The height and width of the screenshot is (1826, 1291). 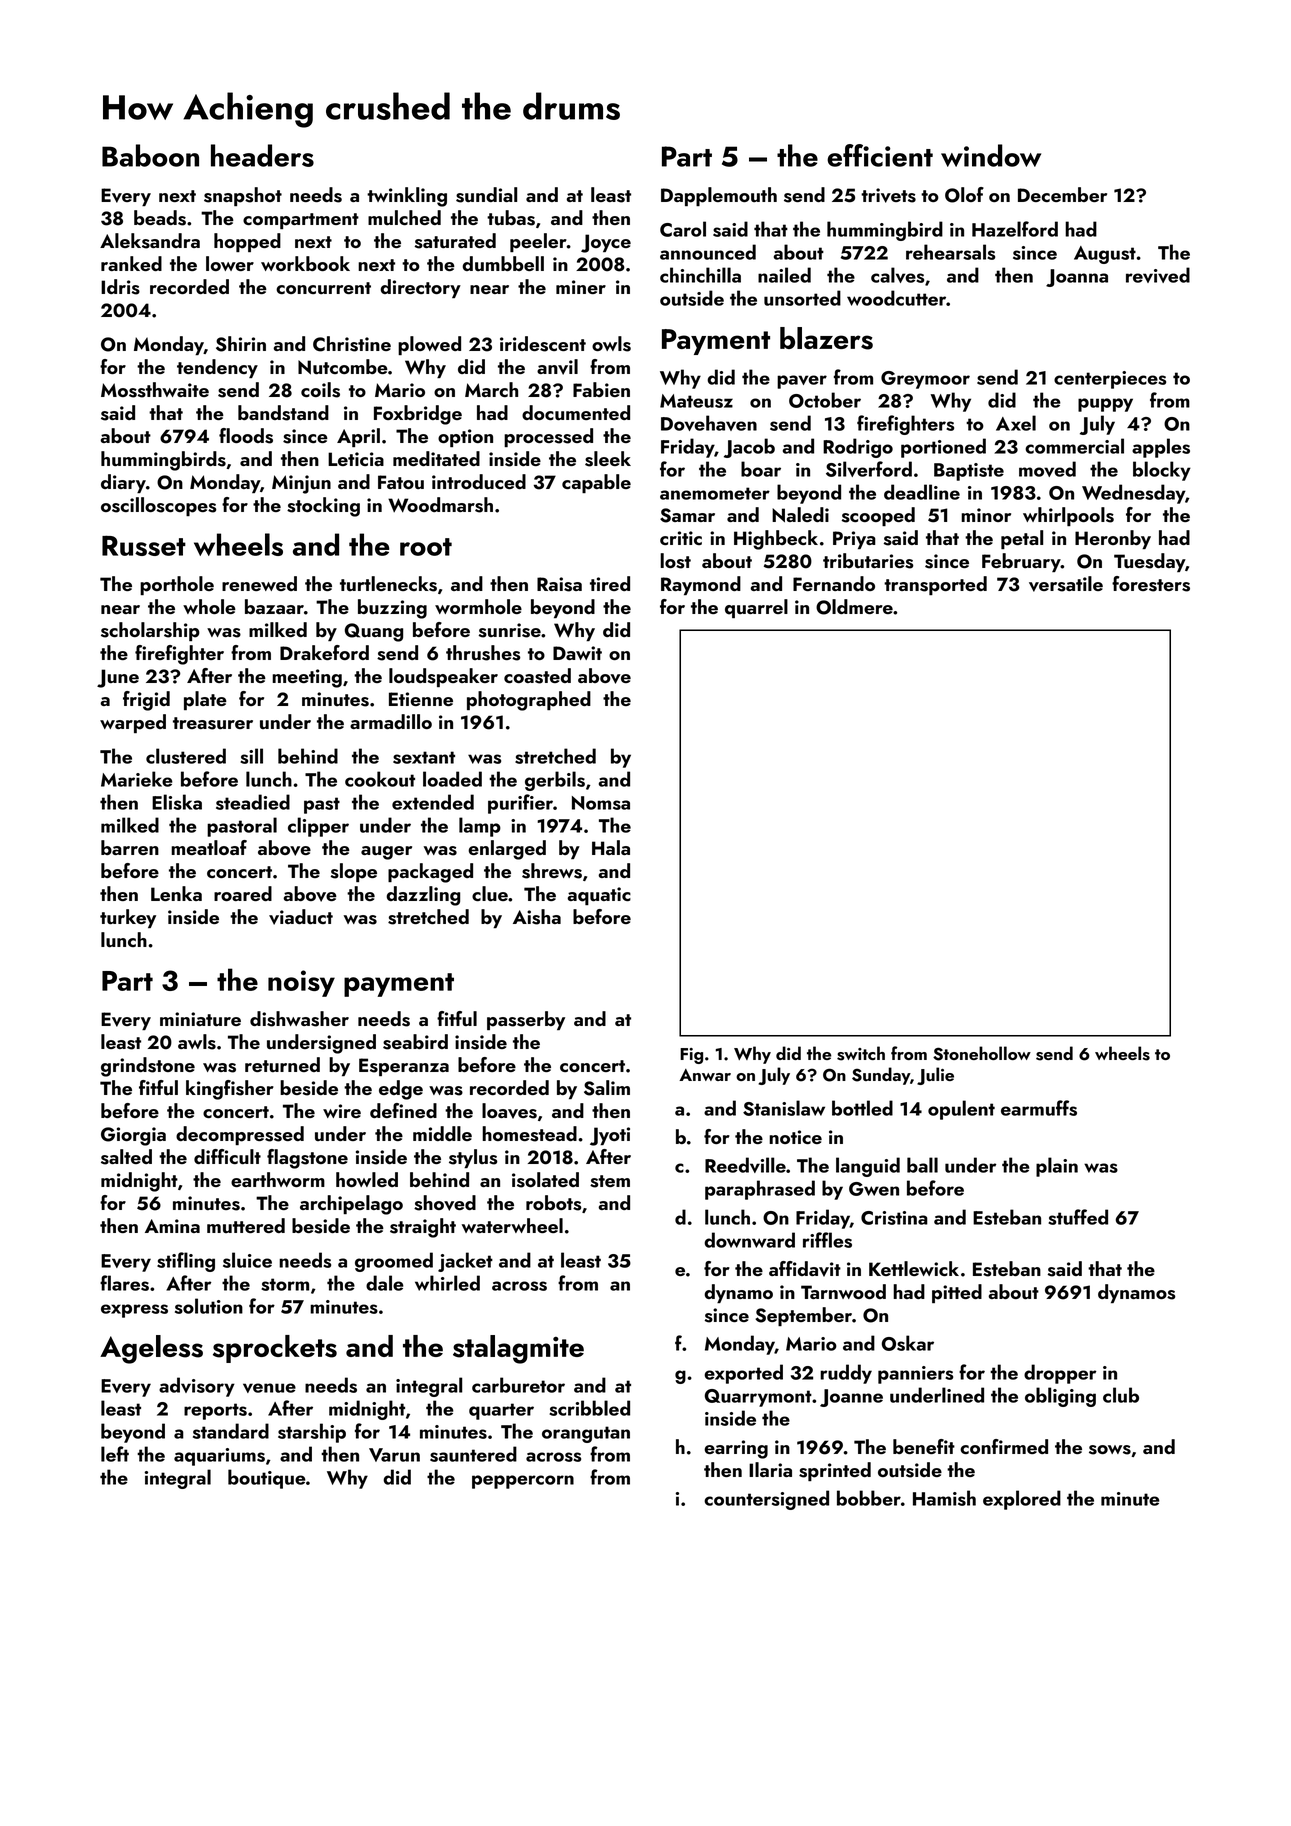 I want to click on photographed, so click(x=529, y=701).
